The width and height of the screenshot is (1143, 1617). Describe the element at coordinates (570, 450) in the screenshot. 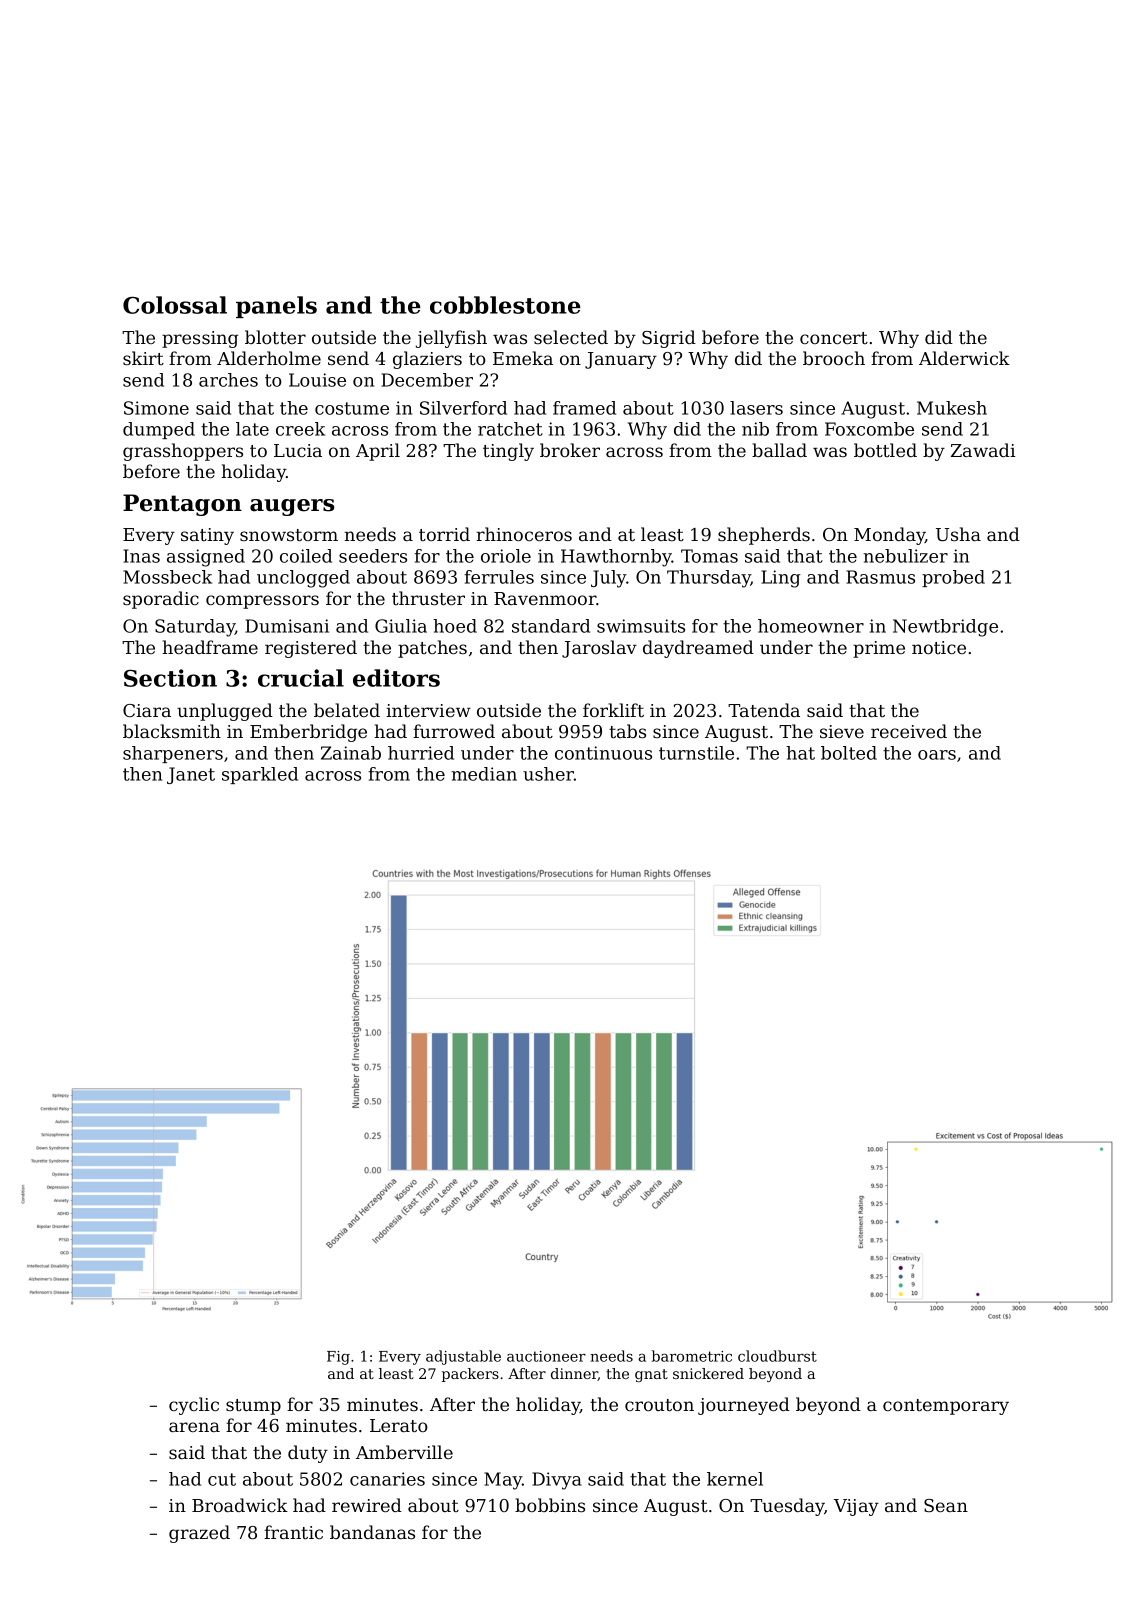

I see `broker` at that location.
